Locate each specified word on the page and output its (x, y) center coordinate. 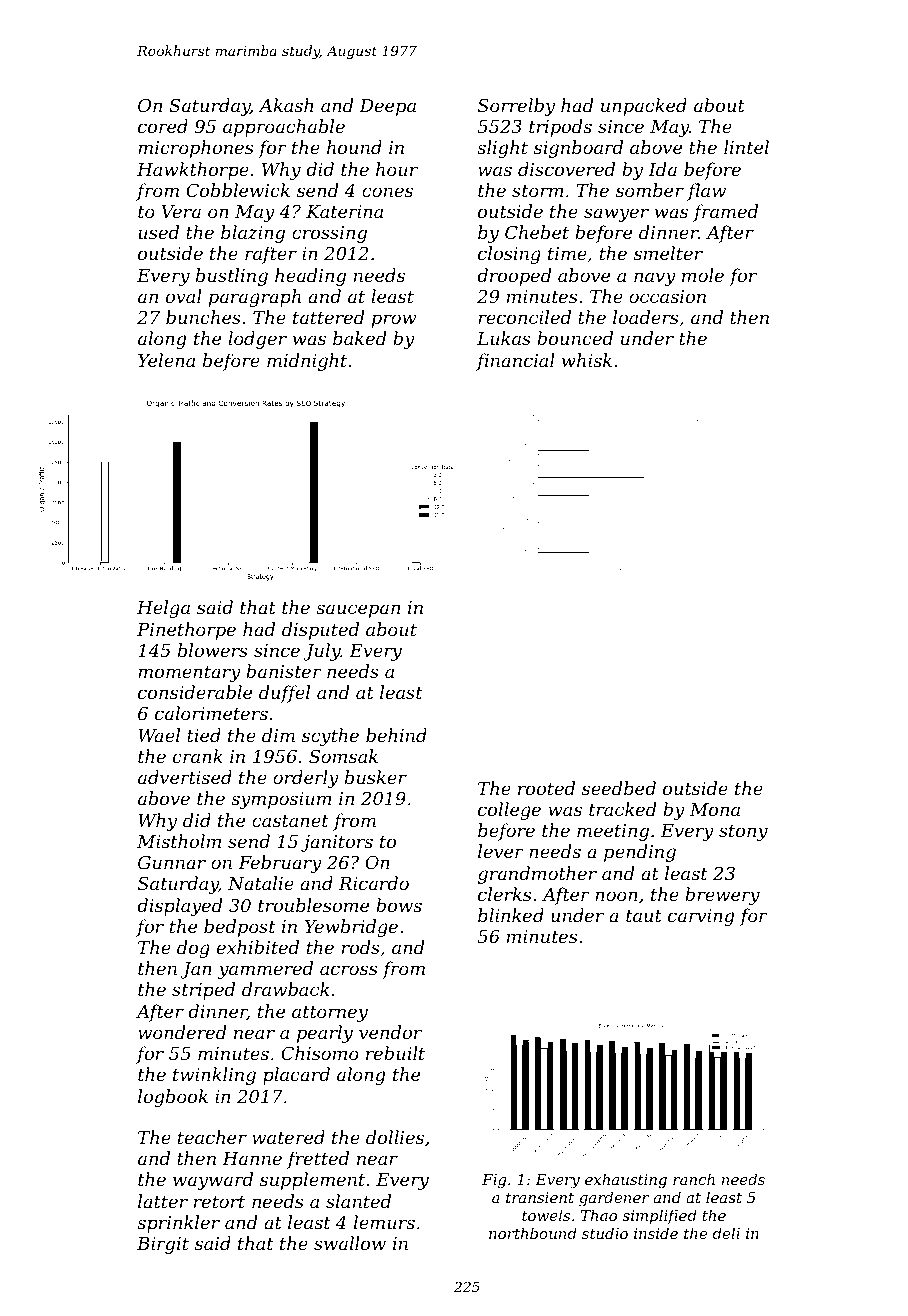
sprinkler (178, 1224)
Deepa (387, 107)
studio (605, 1233)
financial (515, 362)
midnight (307, 362)
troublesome (313, 905)
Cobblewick (238, 190)
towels (546, 1215)
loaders (645, 317)
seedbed (619, 788)
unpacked (644, 107)
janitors (337, 843)
